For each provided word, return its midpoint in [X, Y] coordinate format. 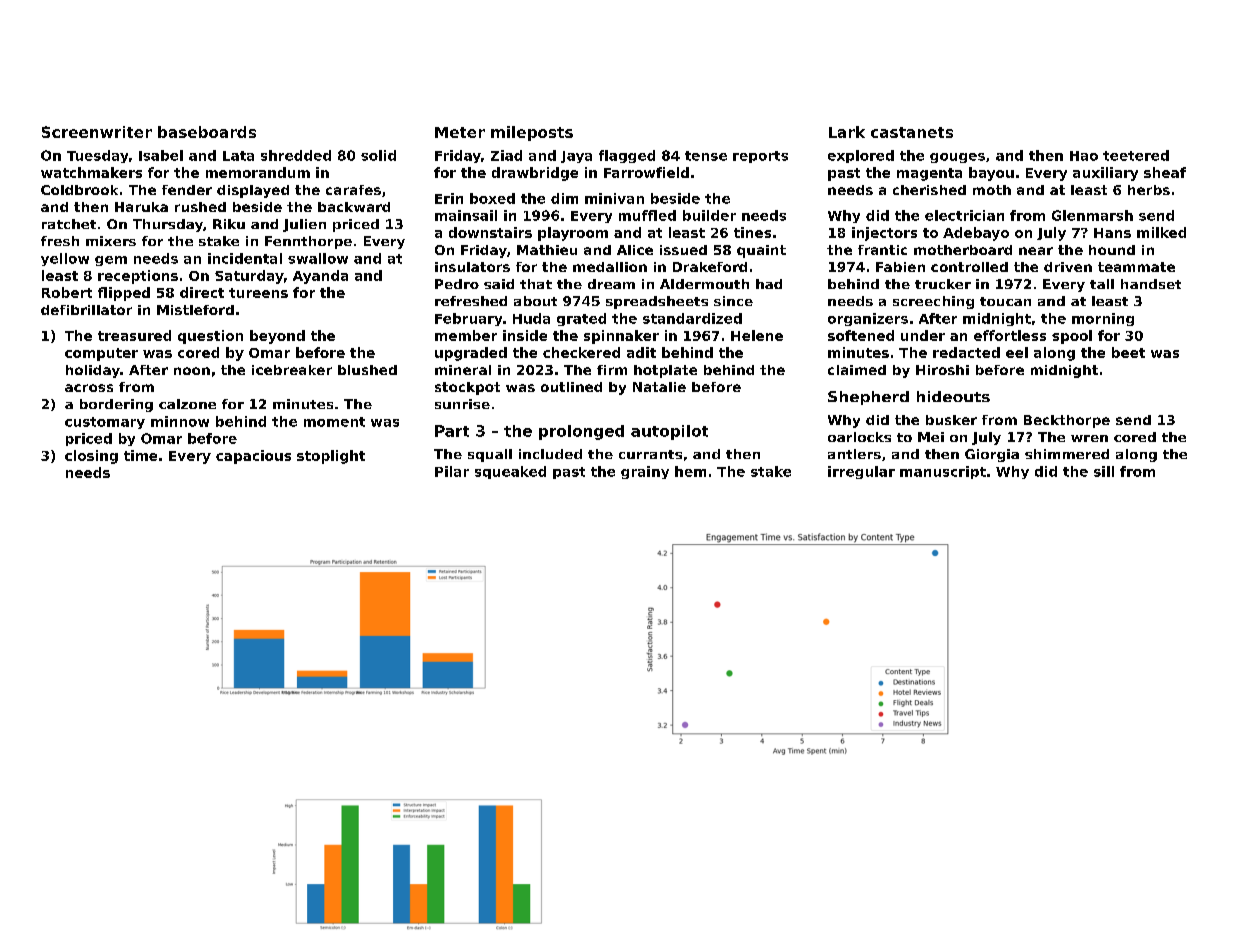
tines [752, 232]
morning [1103, 319]
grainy [645, 472]
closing [91, 457]
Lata [238, 156]
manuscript [943, 472]
